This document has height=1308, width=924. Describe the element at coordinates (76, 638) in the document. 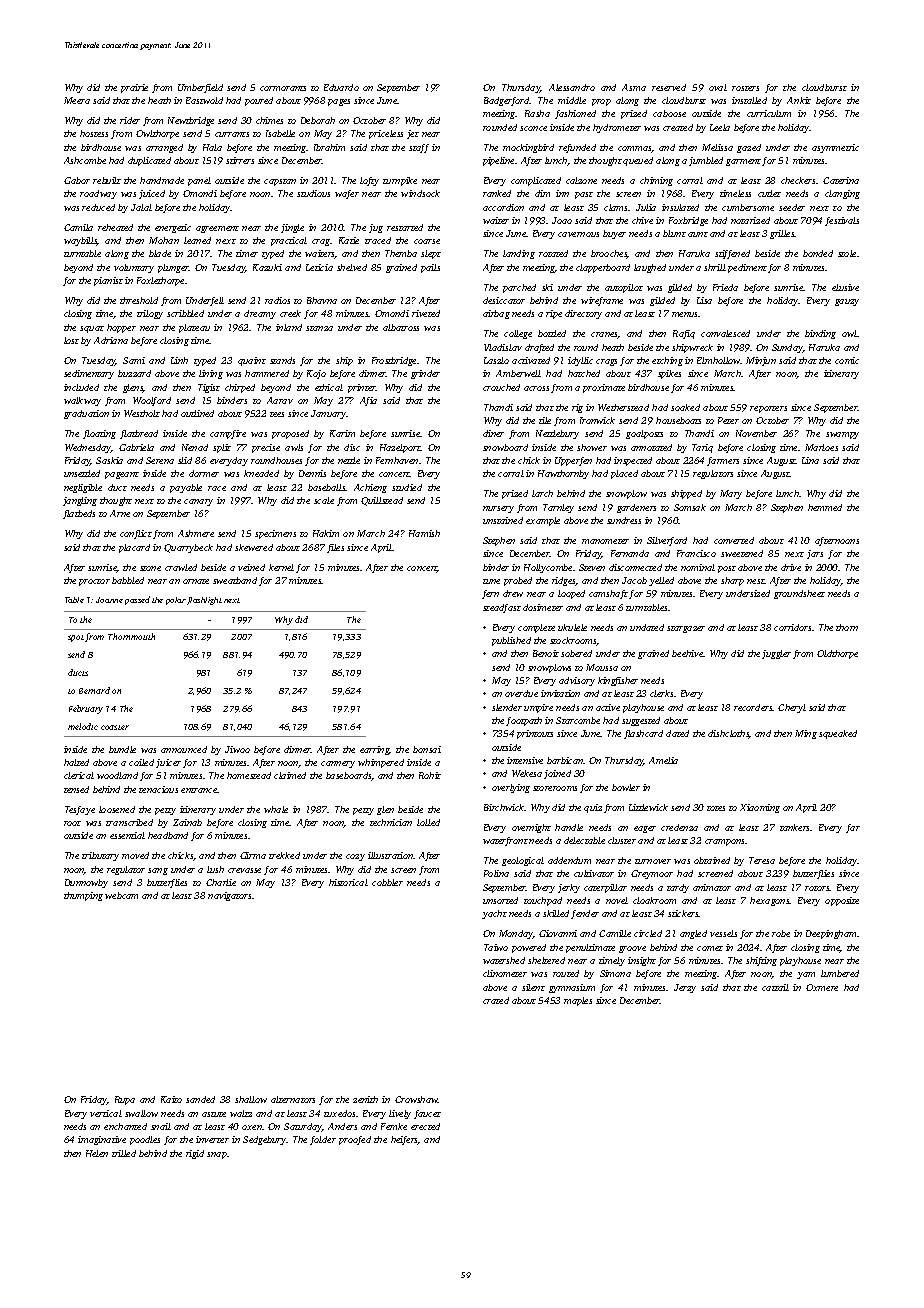

I see `spot` at that location.
